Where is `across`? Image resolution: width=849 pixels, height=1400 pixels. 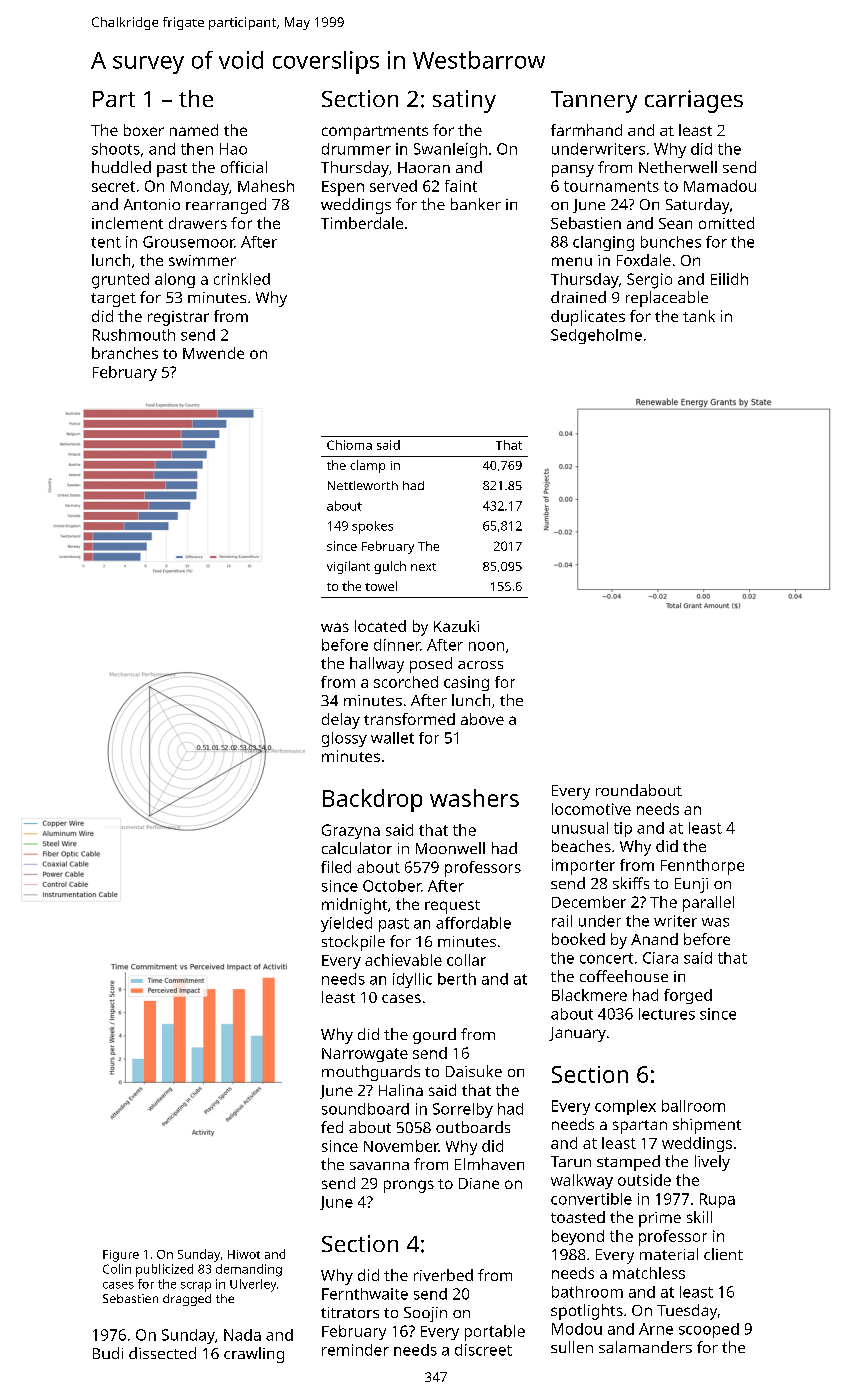 across is located at coordinates (480, 665).
